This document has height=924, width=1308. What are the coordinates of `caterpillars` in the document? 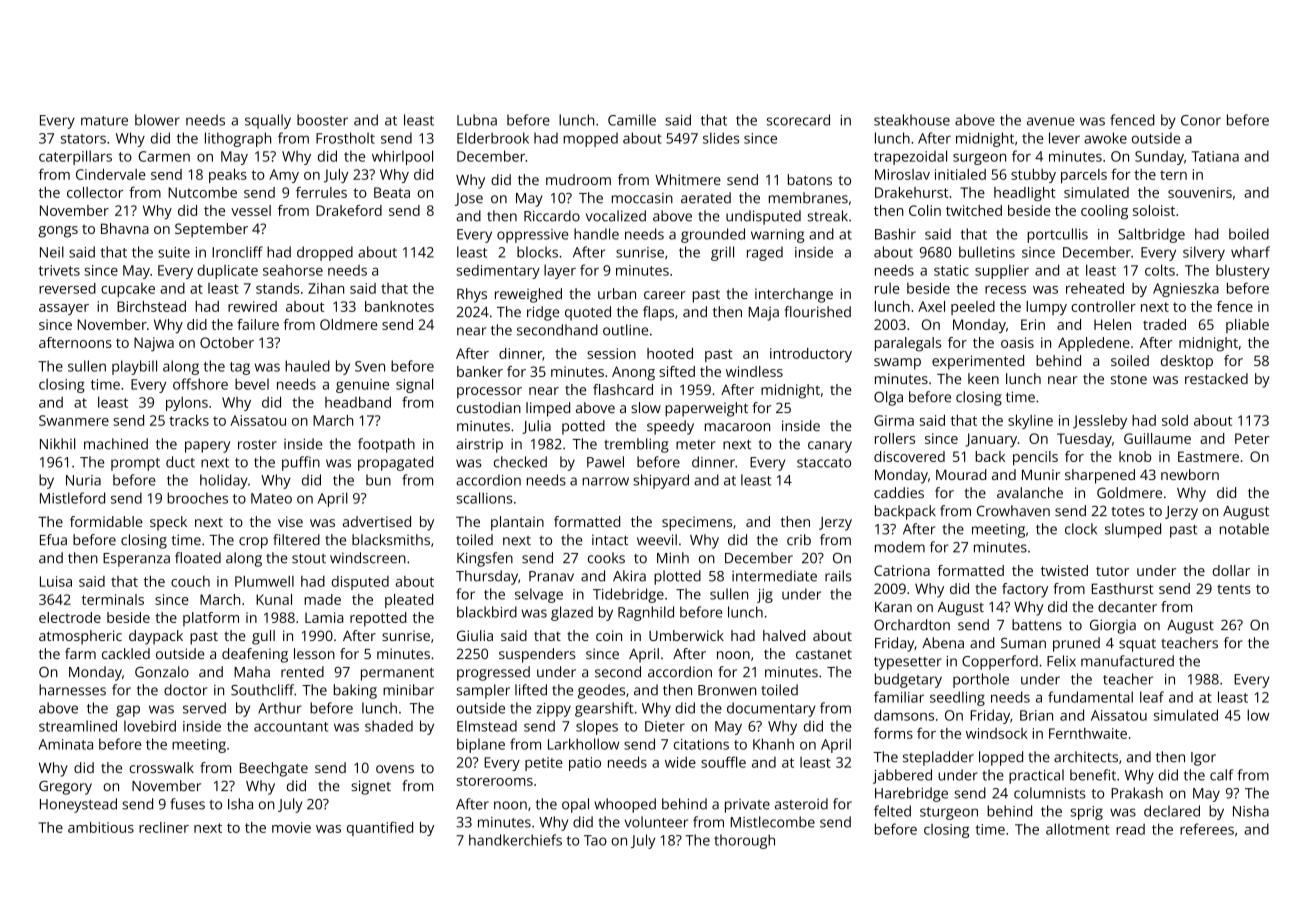 It's located at (75, 157).
